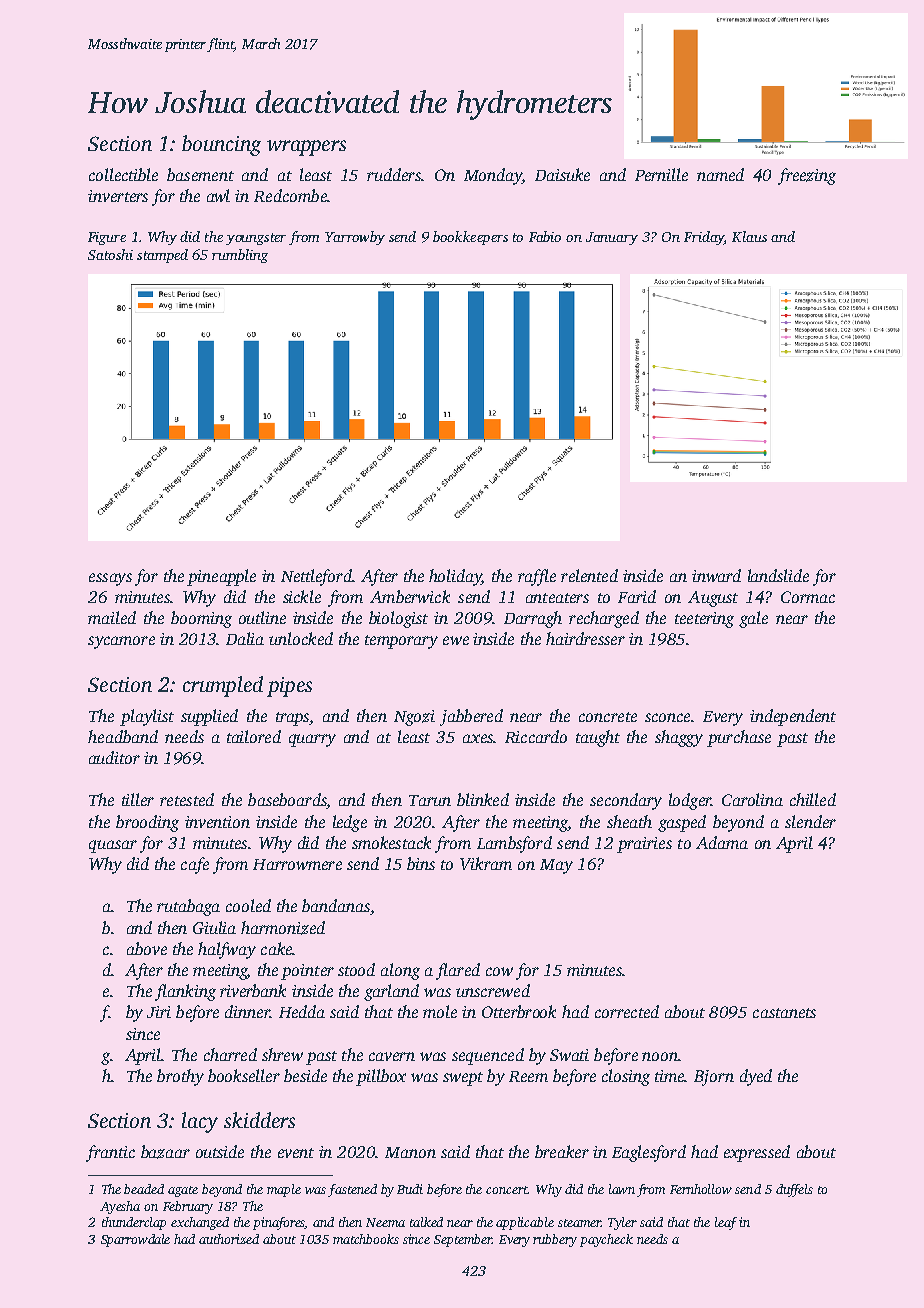 This page has width=924, height=1308. Describe the element at coordinates (159, 1012) in the page. I see `Jiri` at that location.
